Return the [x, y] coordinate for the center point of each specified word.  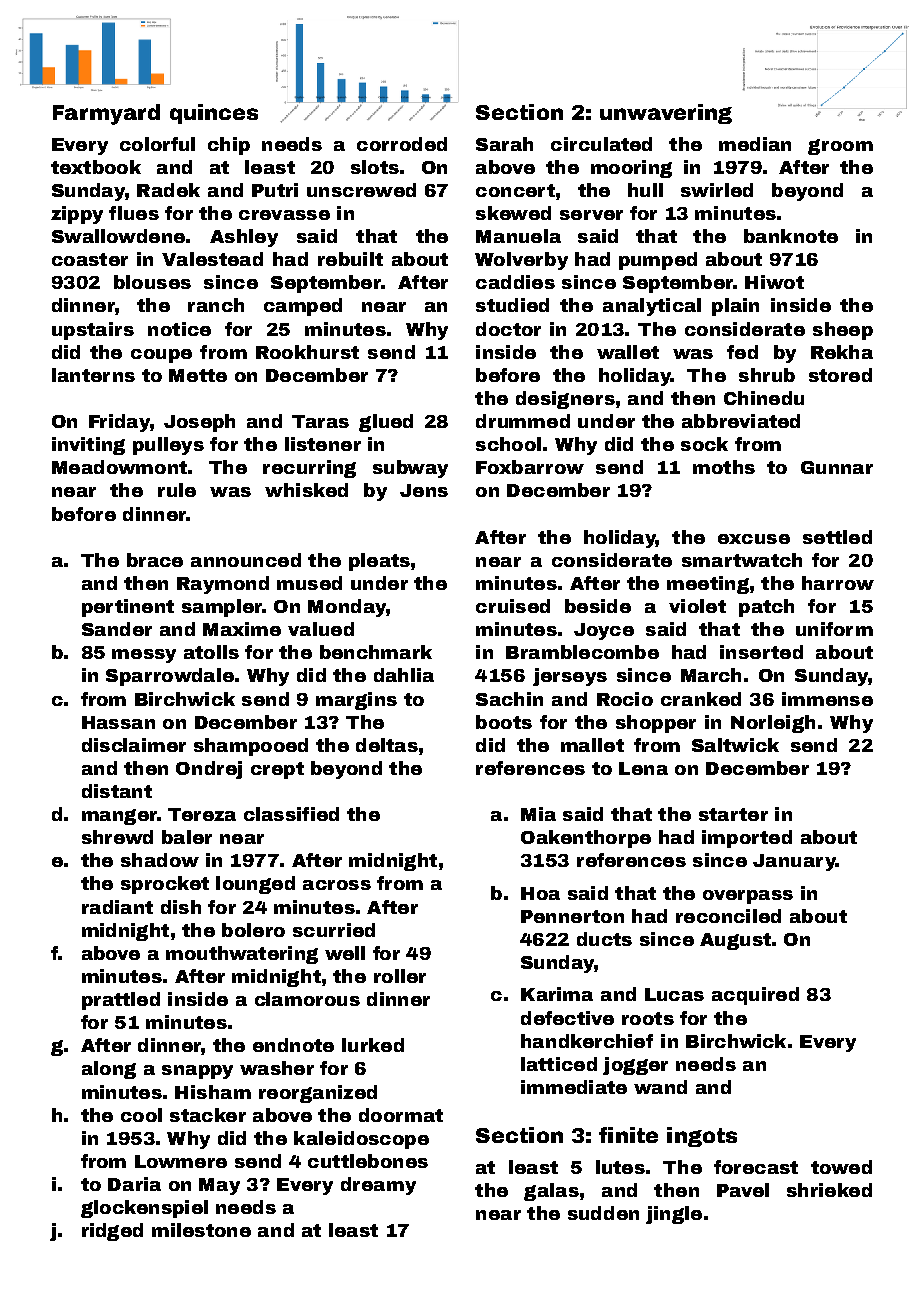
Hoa [540, 893]
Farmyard [106, 114]
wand [660, 1087]
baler [187, 837]
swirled [717, 190]
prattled [121, 1001]
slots [375, 167]
